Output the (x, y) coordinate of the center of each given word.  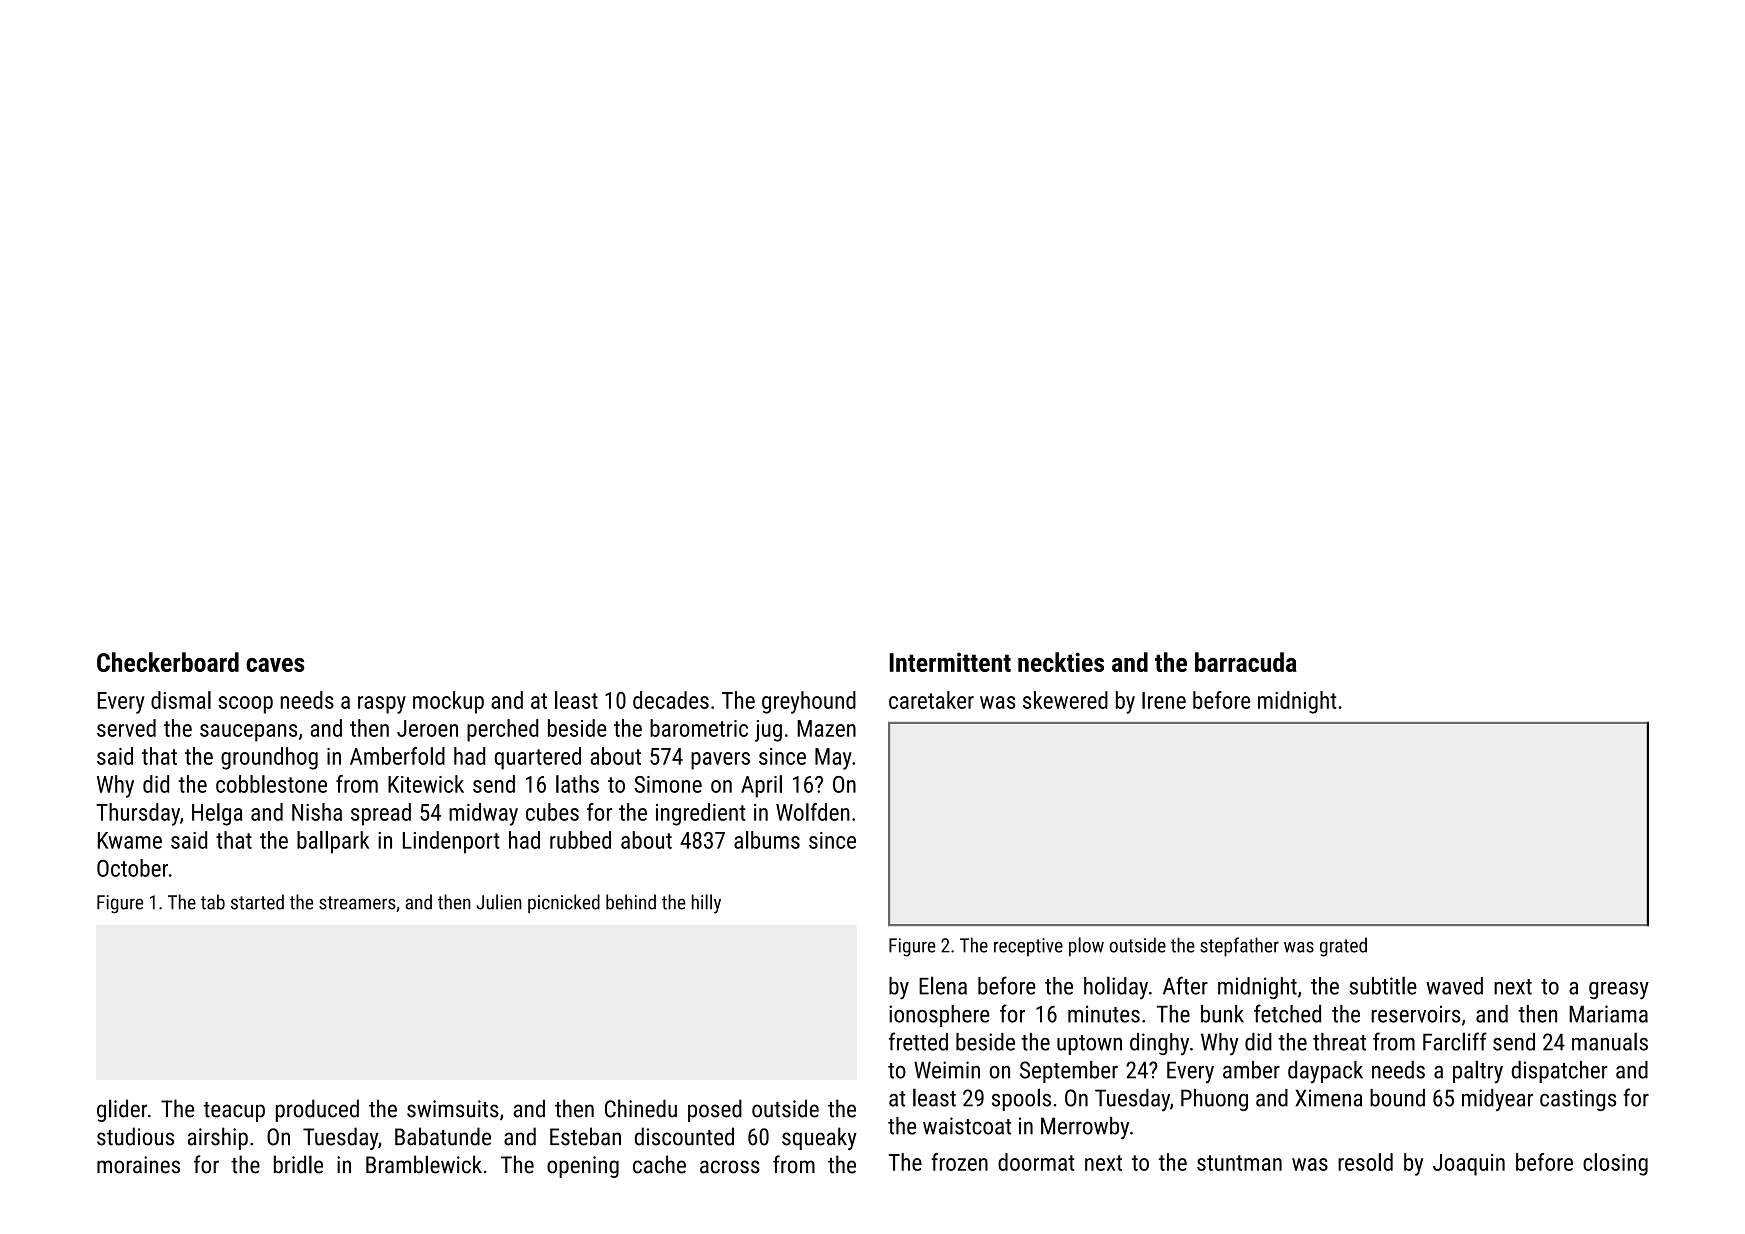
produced (317, 1110)
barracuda (1246, 662)
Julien (499, 902)
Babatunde (443, 1136)
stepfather (1239, 947)
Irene (1164, 700)
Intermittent (950, 662)
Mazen (826, 728)
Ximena (1328, 1098)
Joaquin (1469, 1165)
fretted (918, 1041)
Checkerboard (168, 662)
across (730, 1167)
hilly (706, 904)
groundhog (269, 758)
